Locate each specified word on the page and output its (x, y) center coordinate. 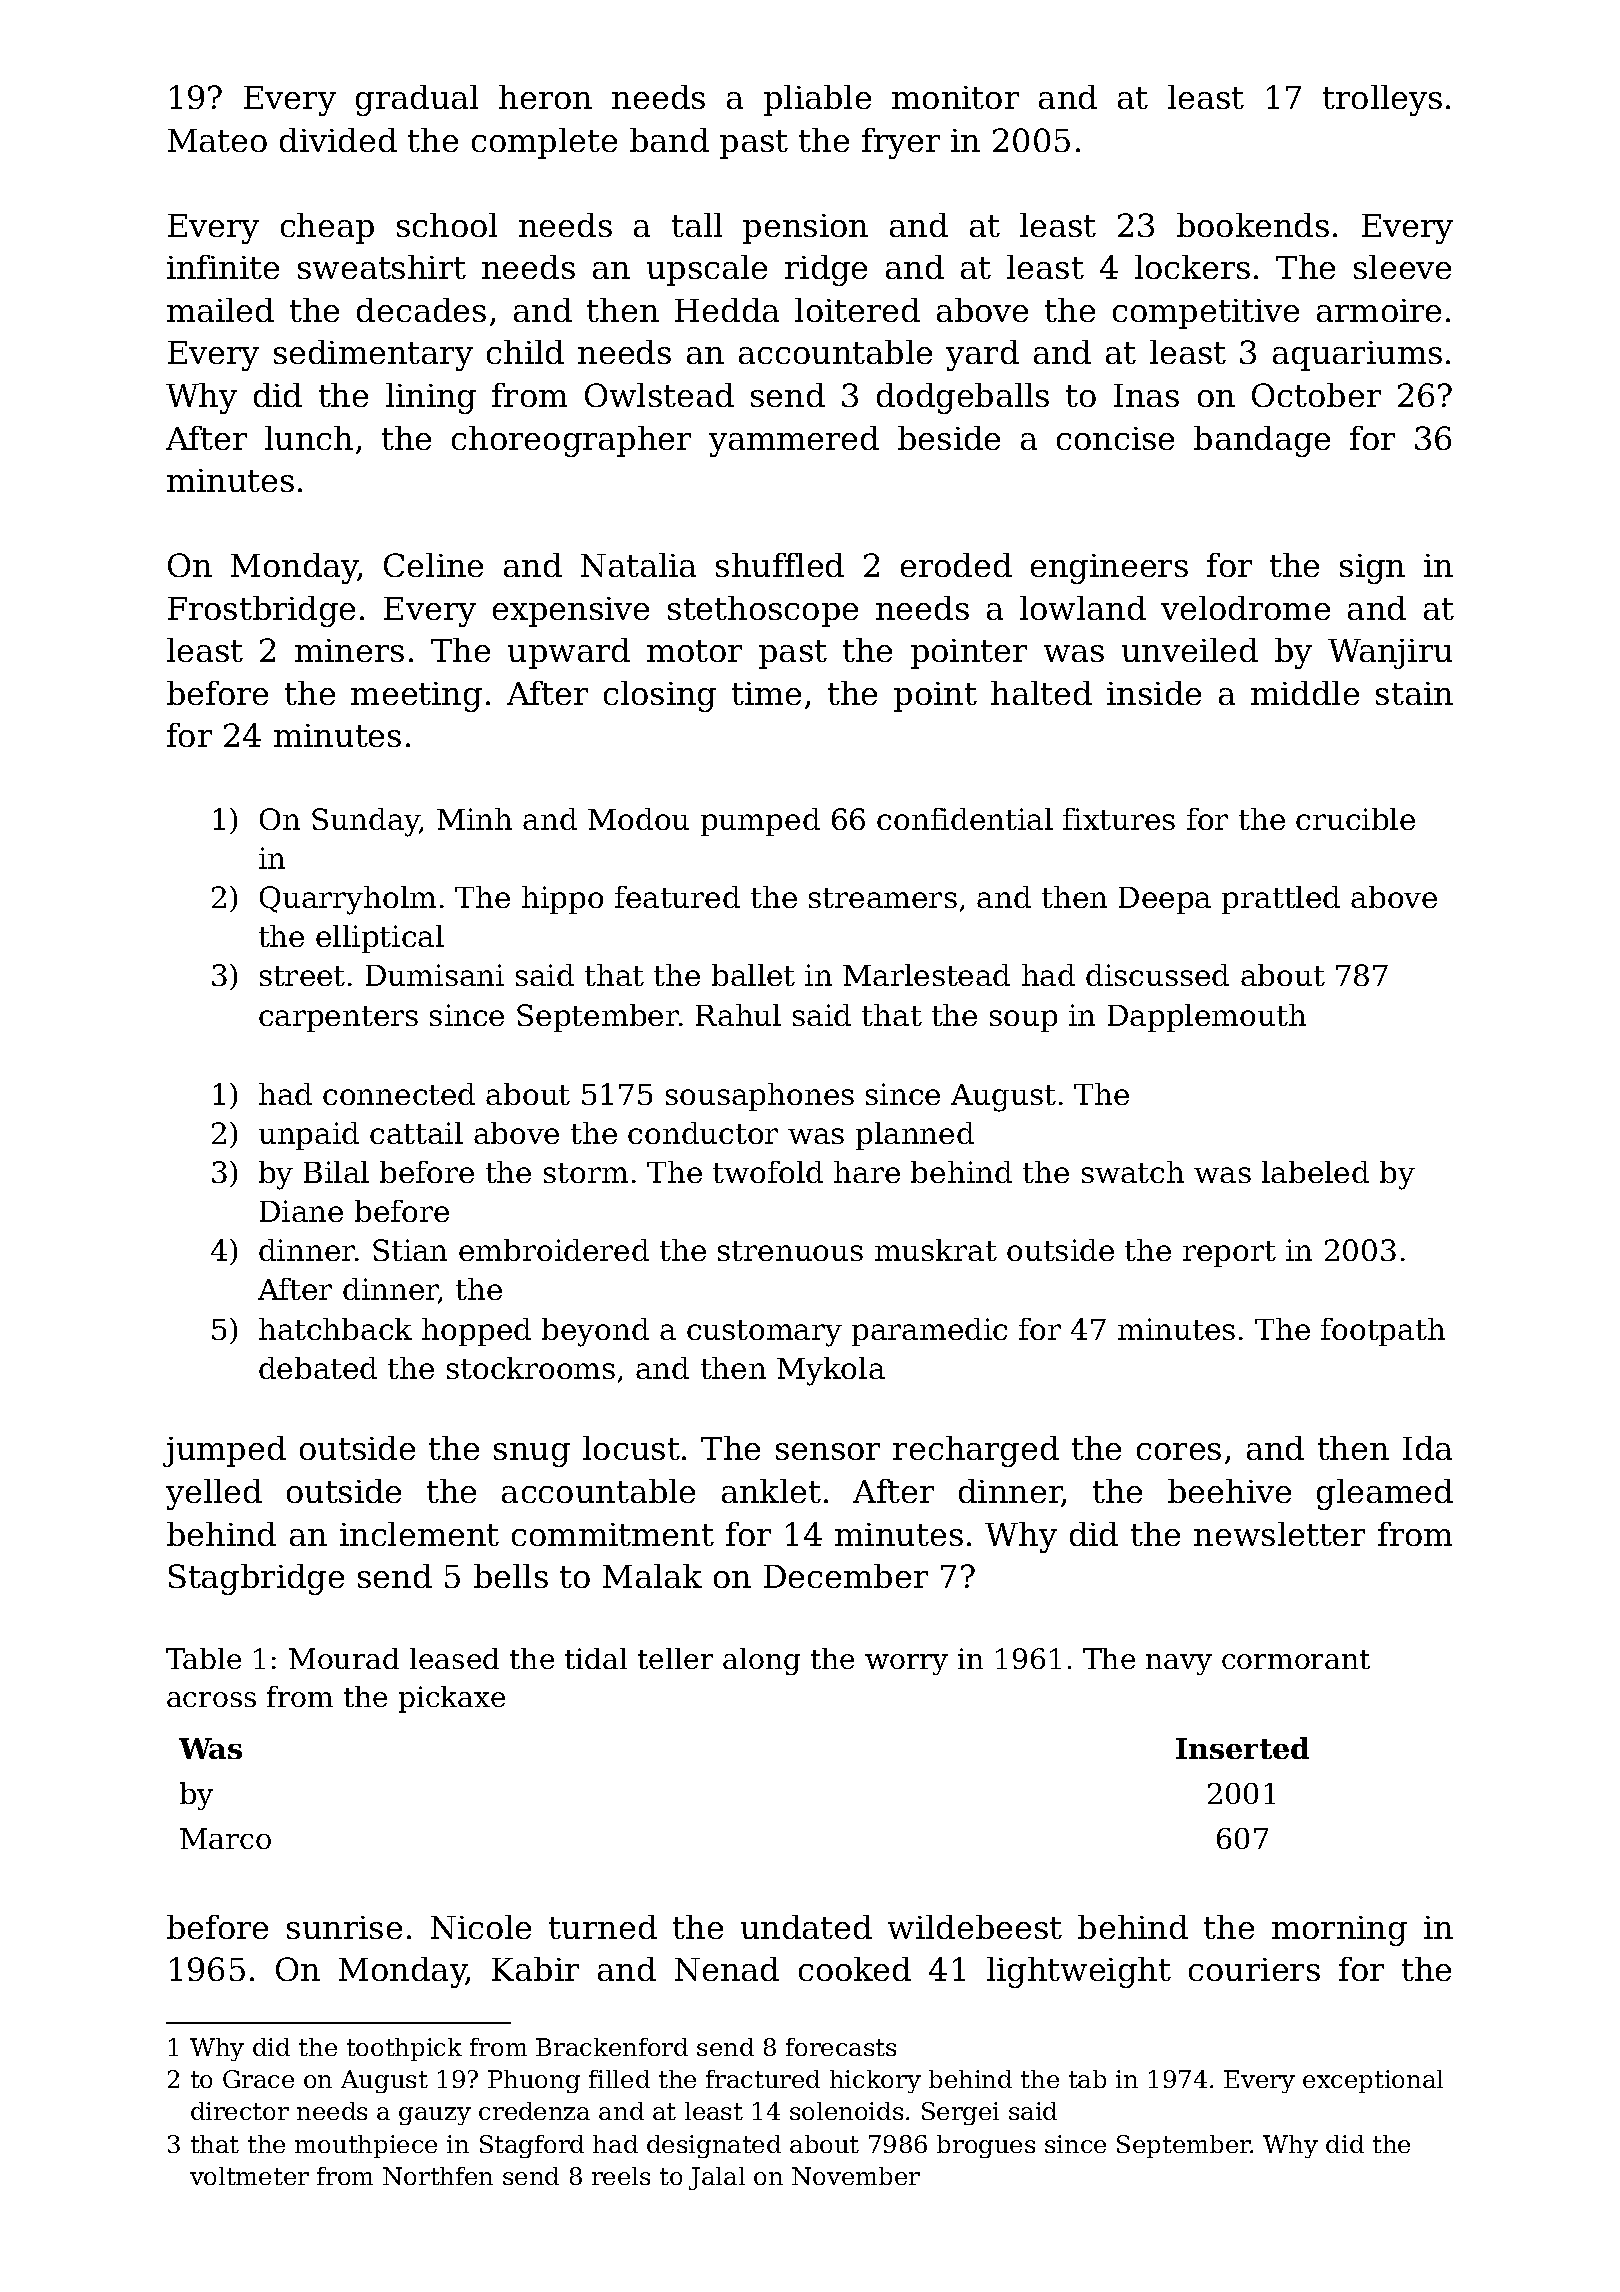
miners (349, 650)
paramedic (929, 1332)
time (766, 693)
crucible (1355, 819)
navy (1179, 1664)
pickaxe (452, 1699)
